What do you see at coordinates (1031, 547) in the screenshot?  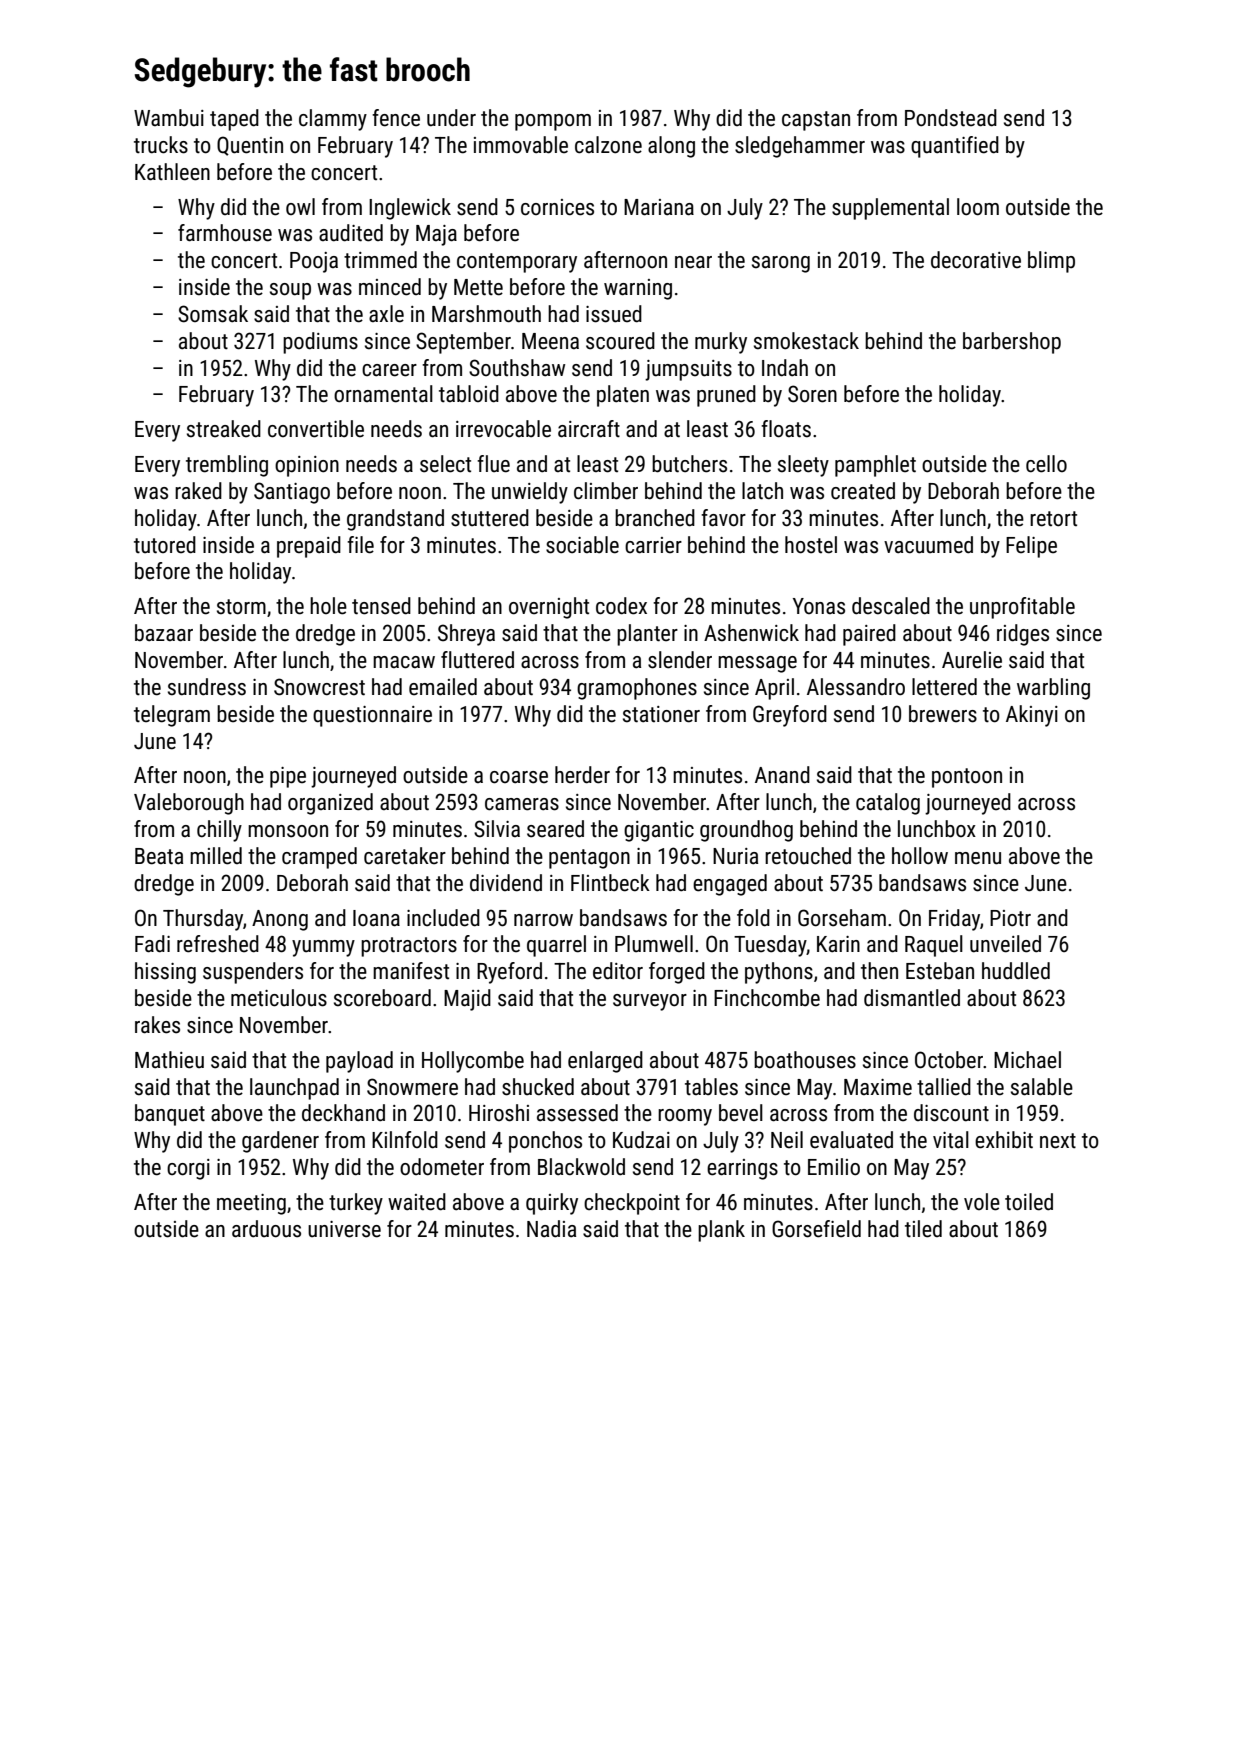 I see `Felipe` at bounding box center [1031, 547].
